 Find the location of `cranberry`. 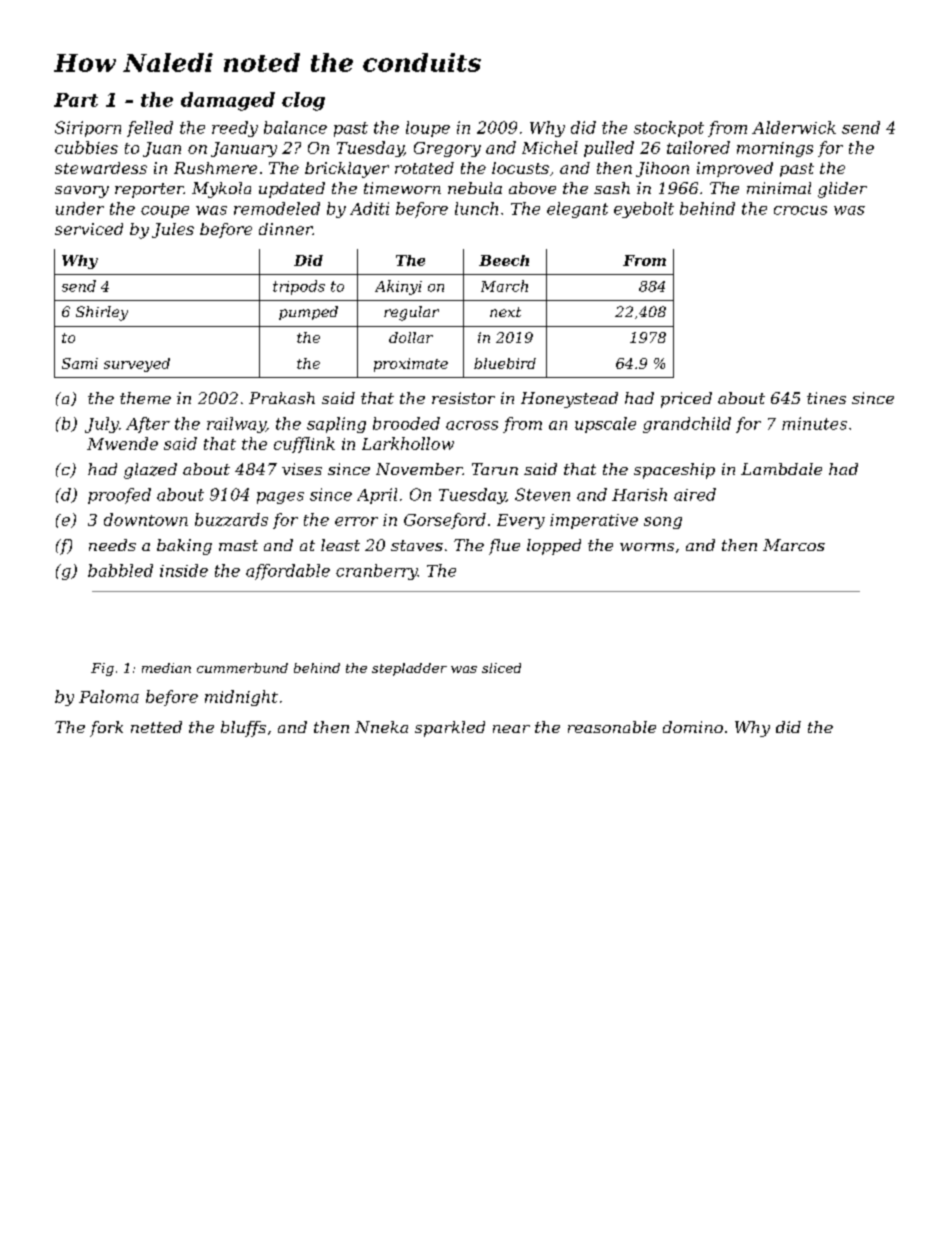

cranberry is located at coordinates (377, 572).
